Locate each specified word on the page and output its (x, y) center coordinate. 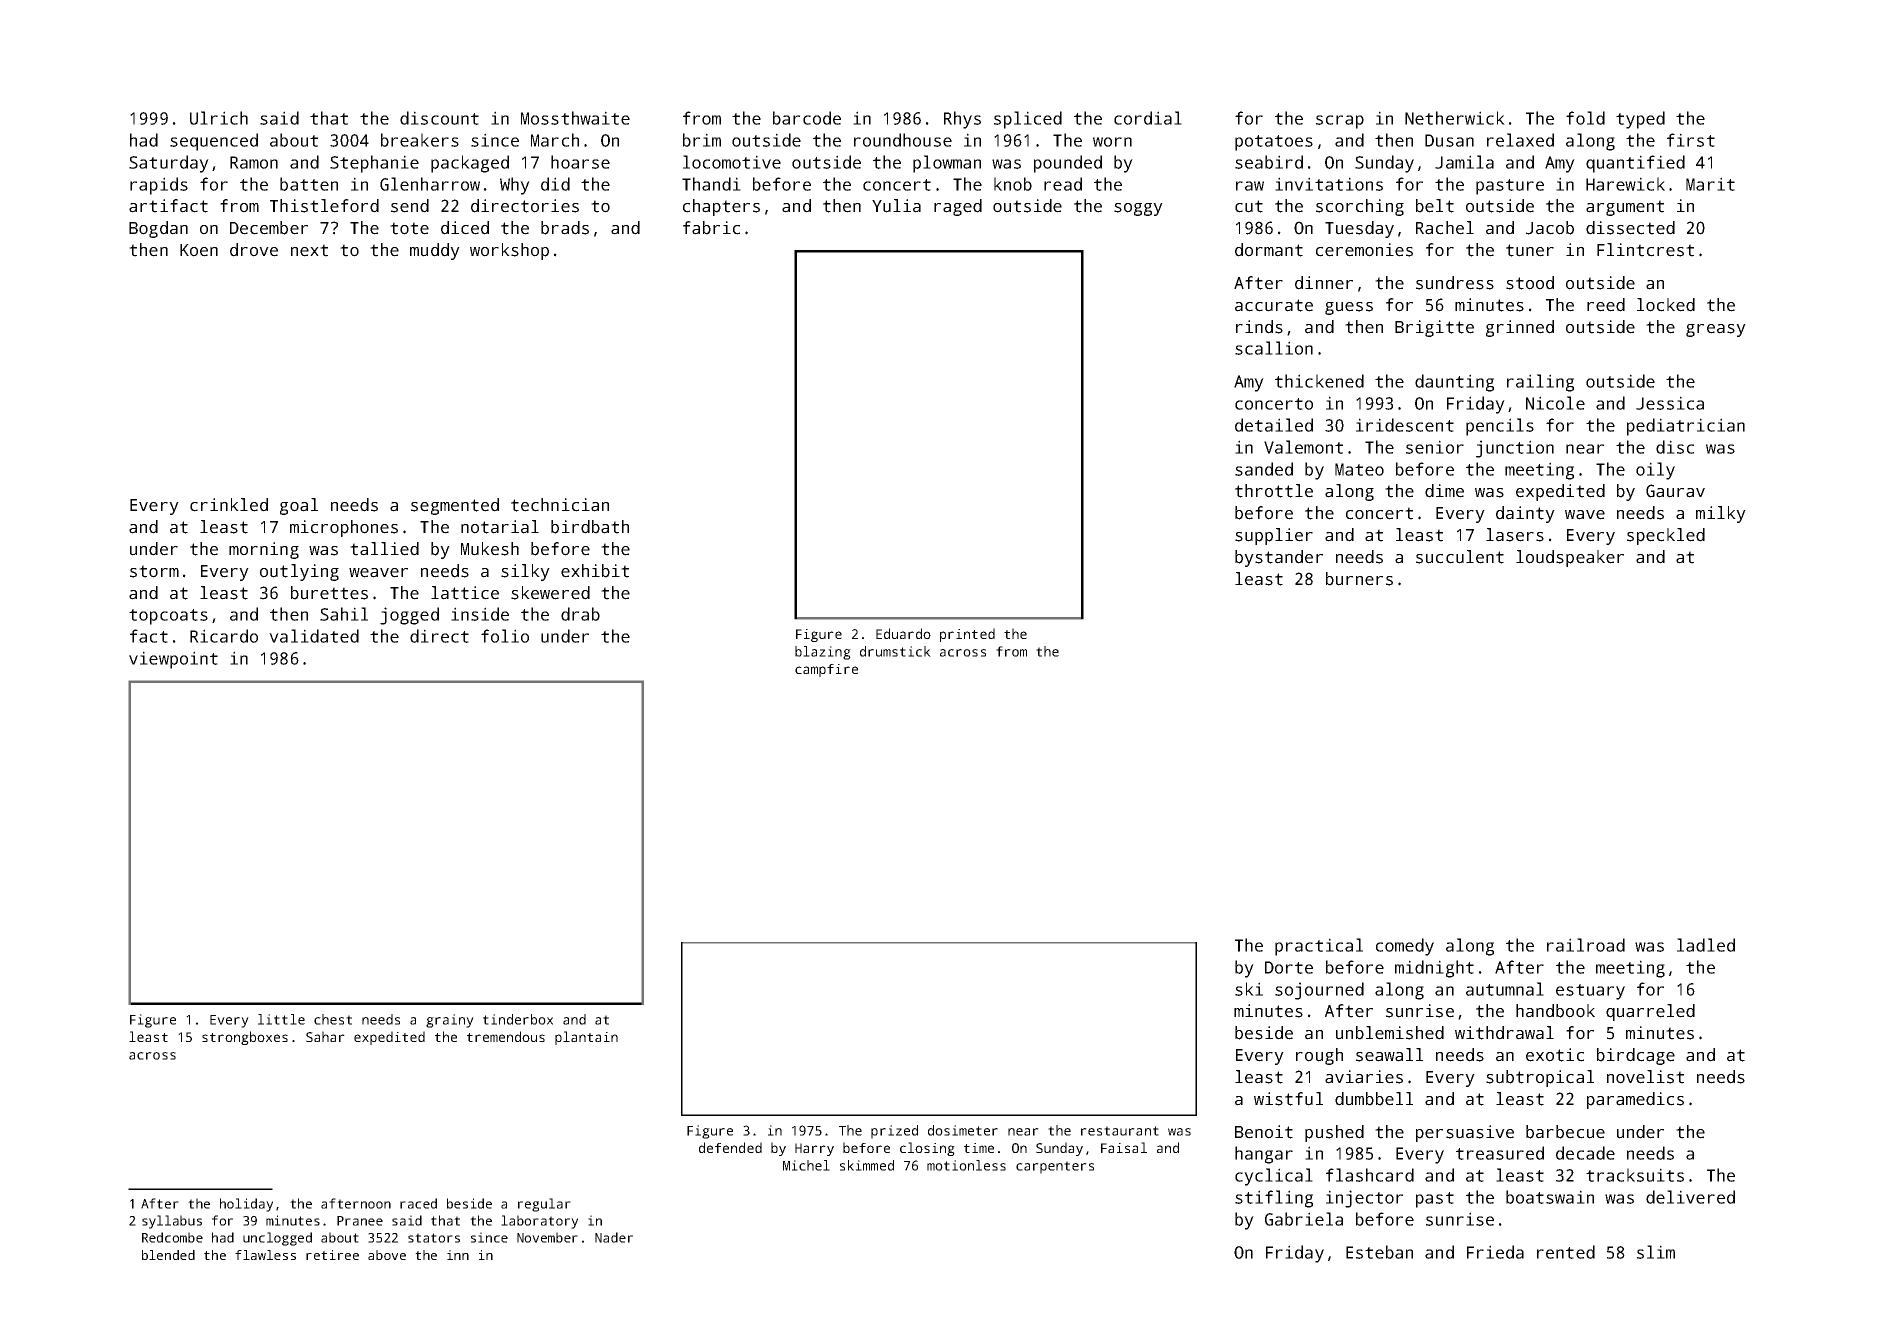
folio (505, 636)
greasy (1716, 330)
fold (1585, 118)
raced (418, 1203)
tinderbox (518, 1019)
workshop (509, 251)
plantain (586, 1038)
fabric (711, 228)
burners (1359, 579)
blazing (823, 653)
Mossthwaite (575, 118)
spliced (1028, 120)
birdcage (1636, 1056)
